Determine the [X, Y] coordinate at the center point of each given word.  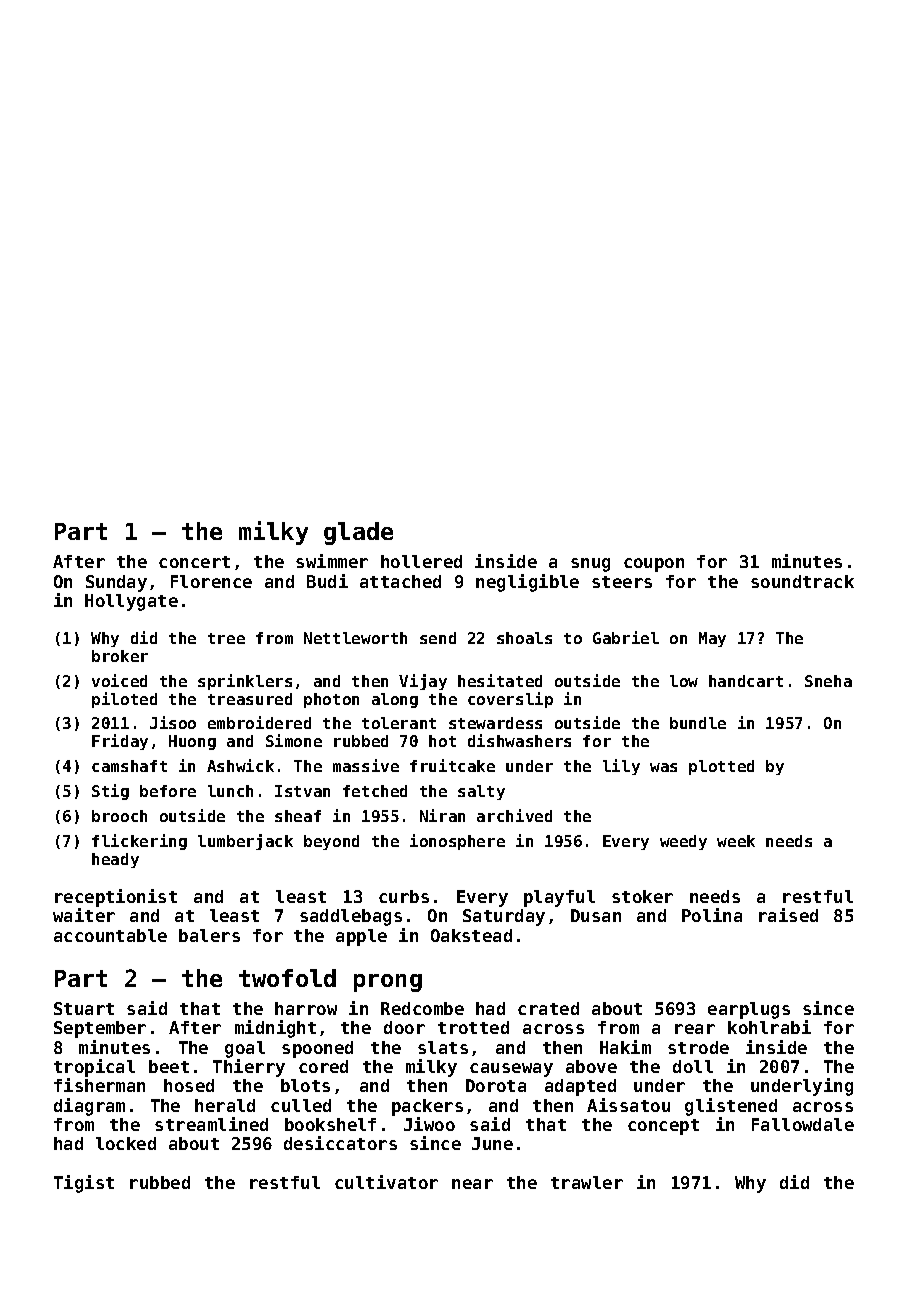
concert [194, 562]
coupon [654, 565]
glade [358, 533]
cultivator [386, 1182]
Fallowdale [803, 1124]
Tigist [84, 1184]
